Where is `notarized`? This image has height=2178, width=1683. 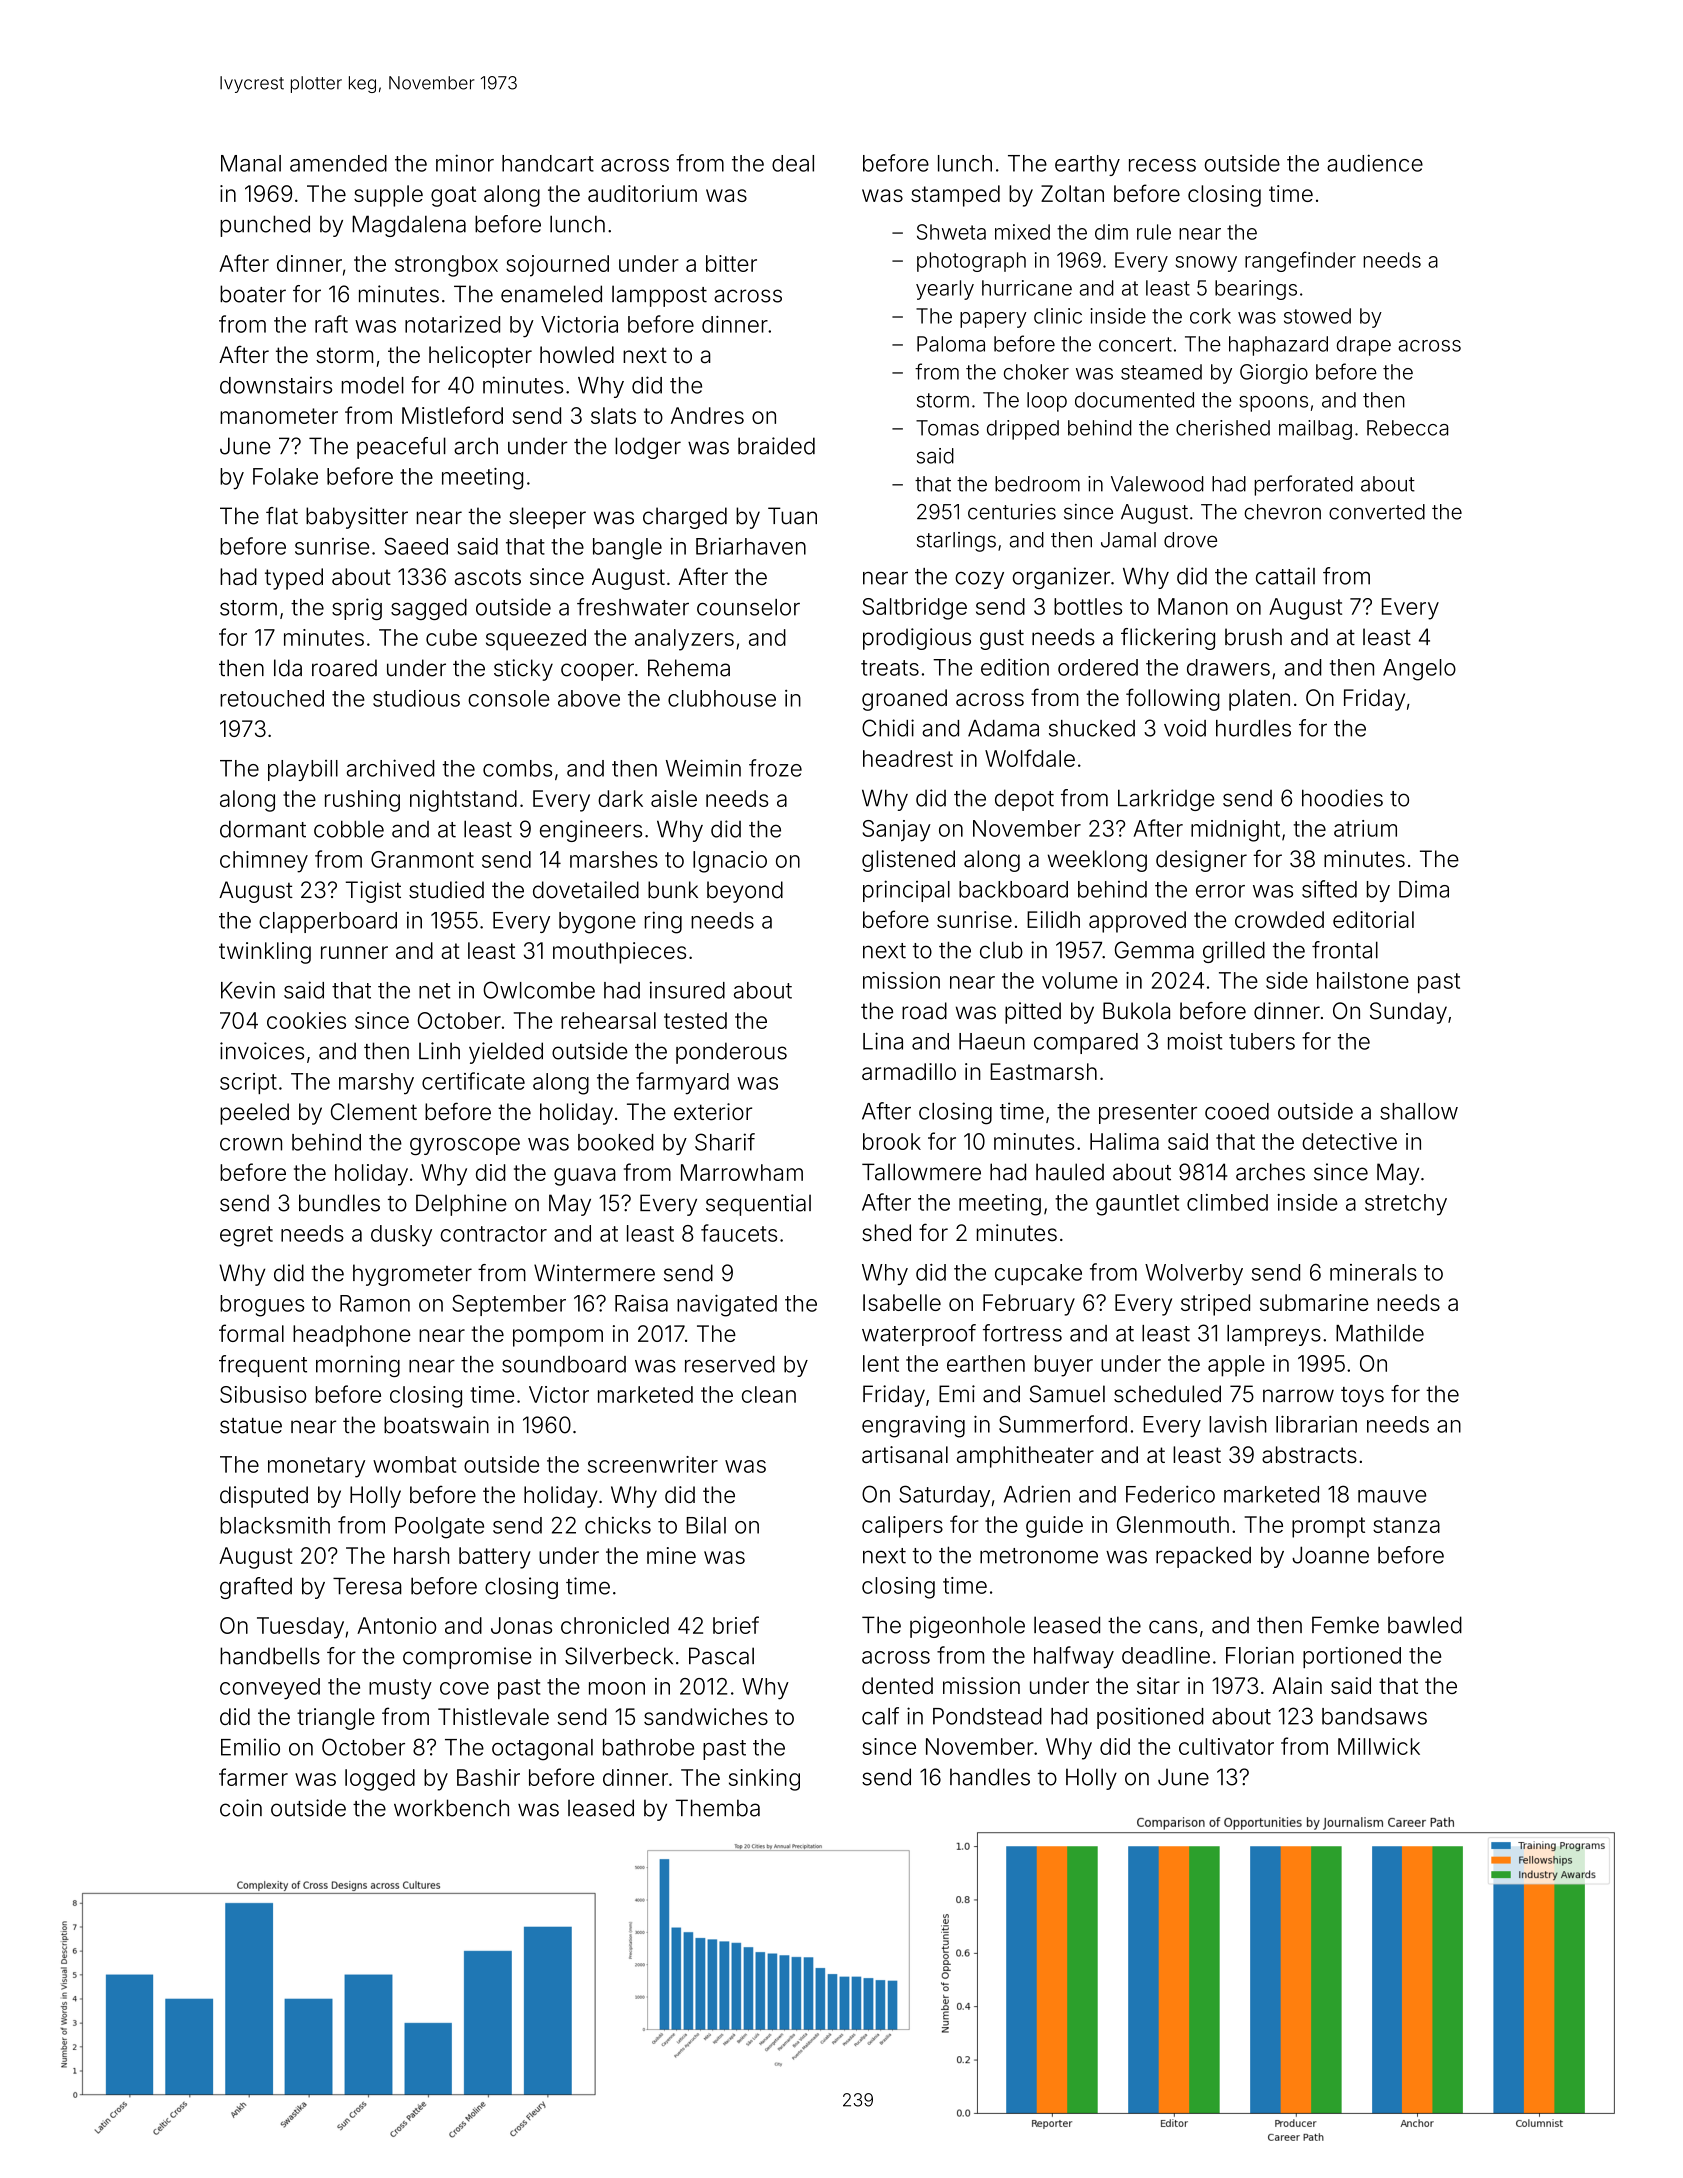
notarized is located at coordinates (452, 324).
